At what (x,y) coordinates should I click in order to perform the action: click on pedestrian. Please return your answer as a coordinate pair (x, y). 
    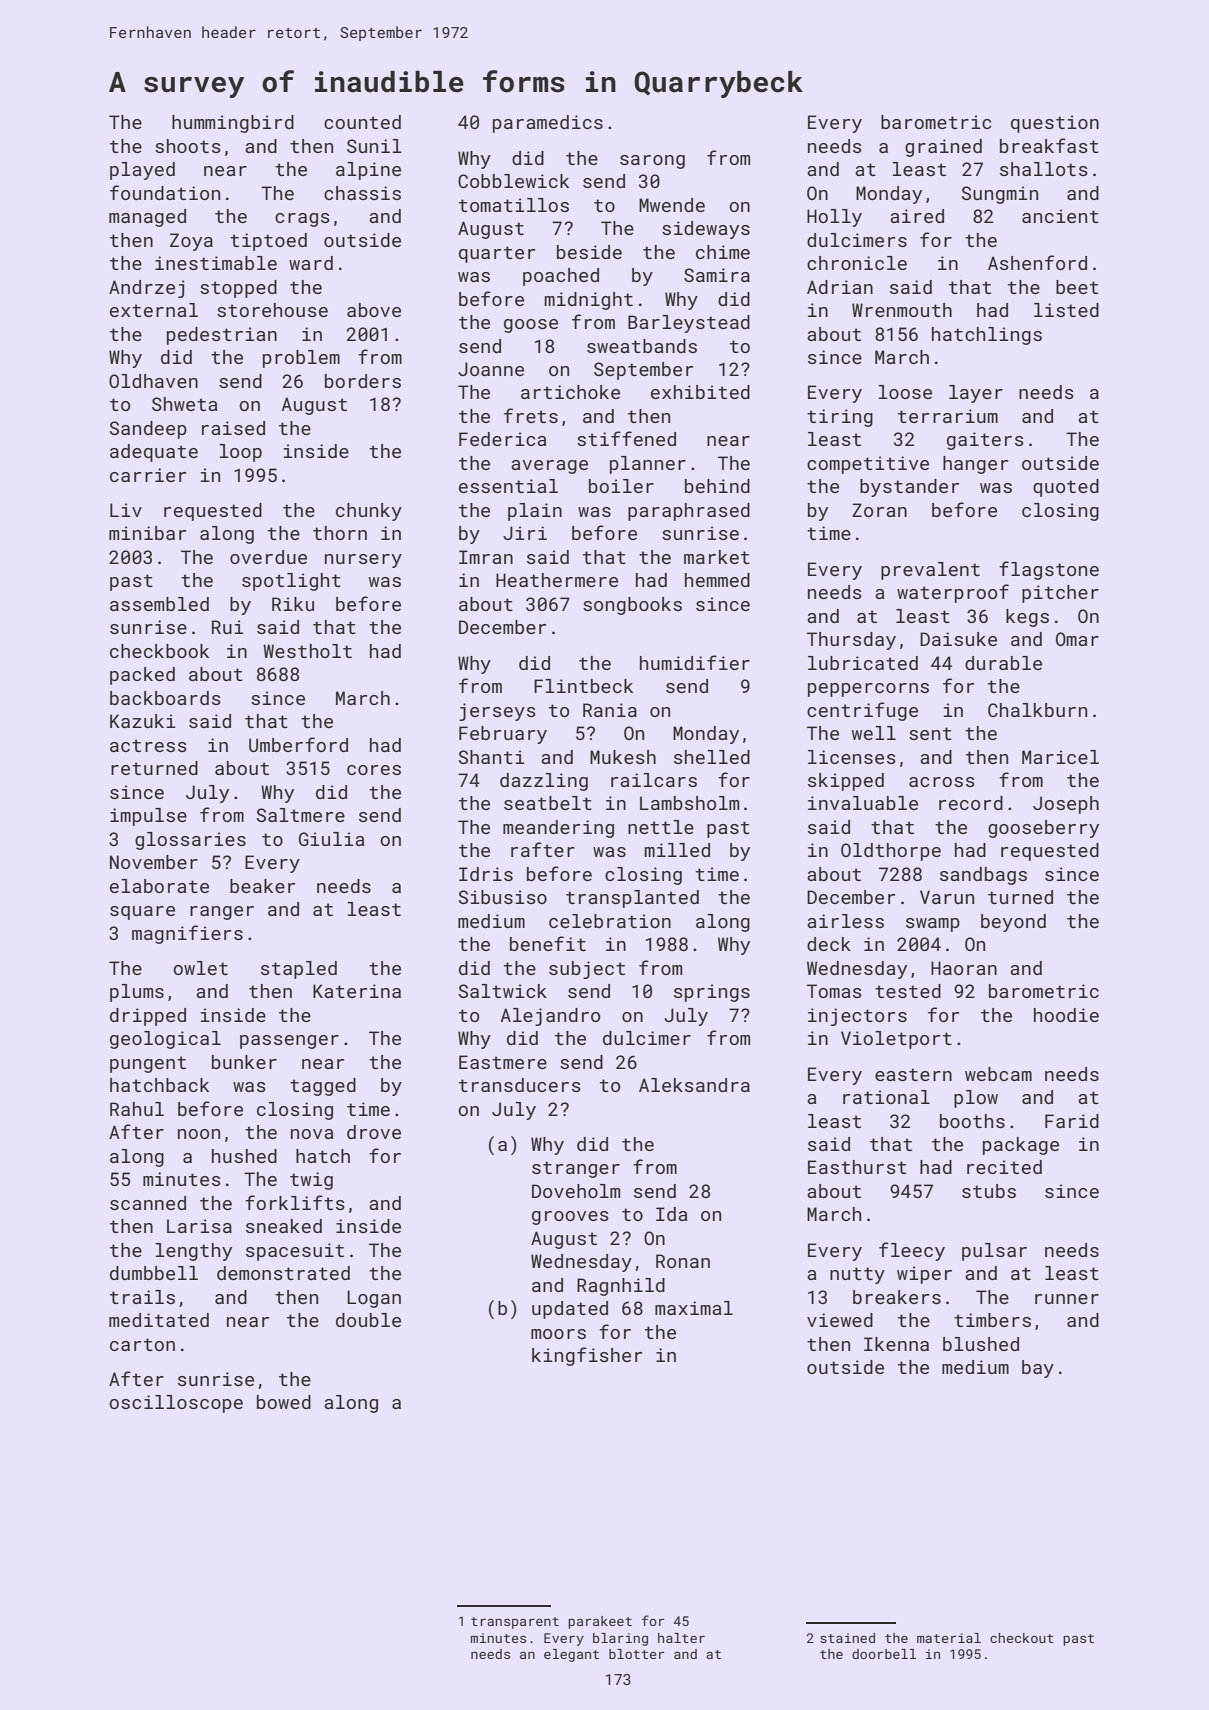
    Looking at the image, I should click on (222, 336).
